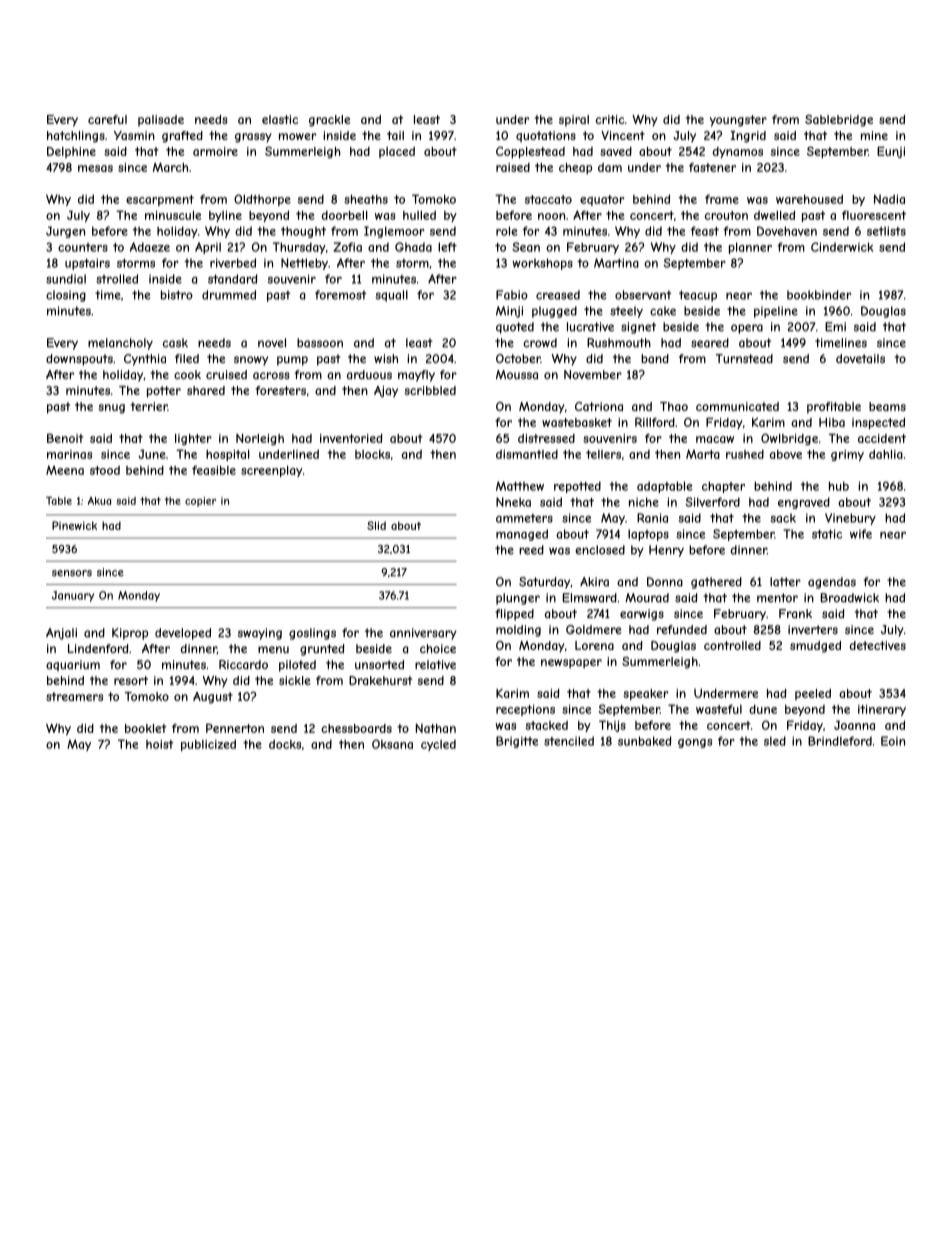  Describe the element at coordinates (391, 296) in the screenshot. I see `squall` at that location.
